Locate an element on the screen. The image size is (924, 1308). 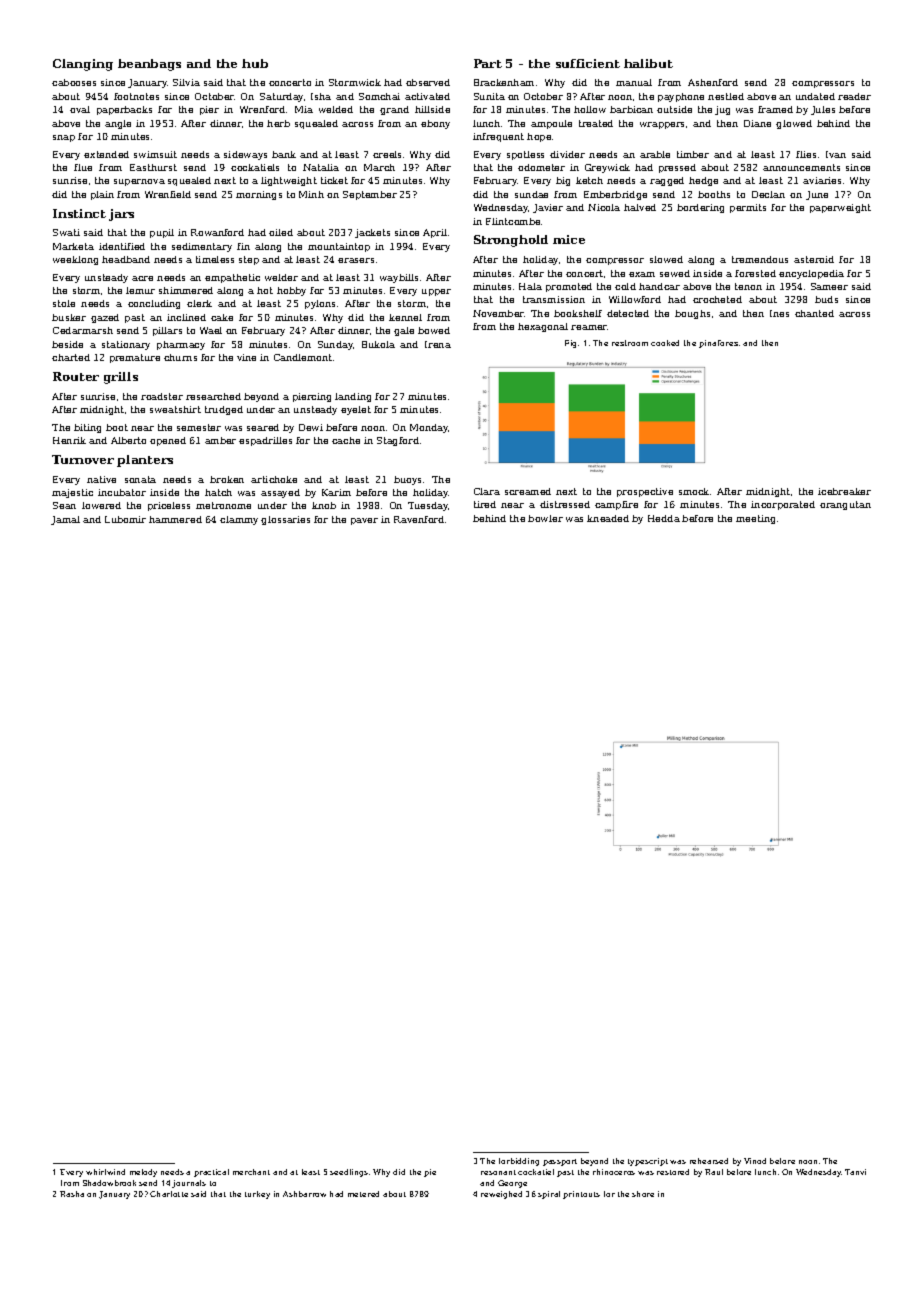
Part is located at coordinates (488, 63).
